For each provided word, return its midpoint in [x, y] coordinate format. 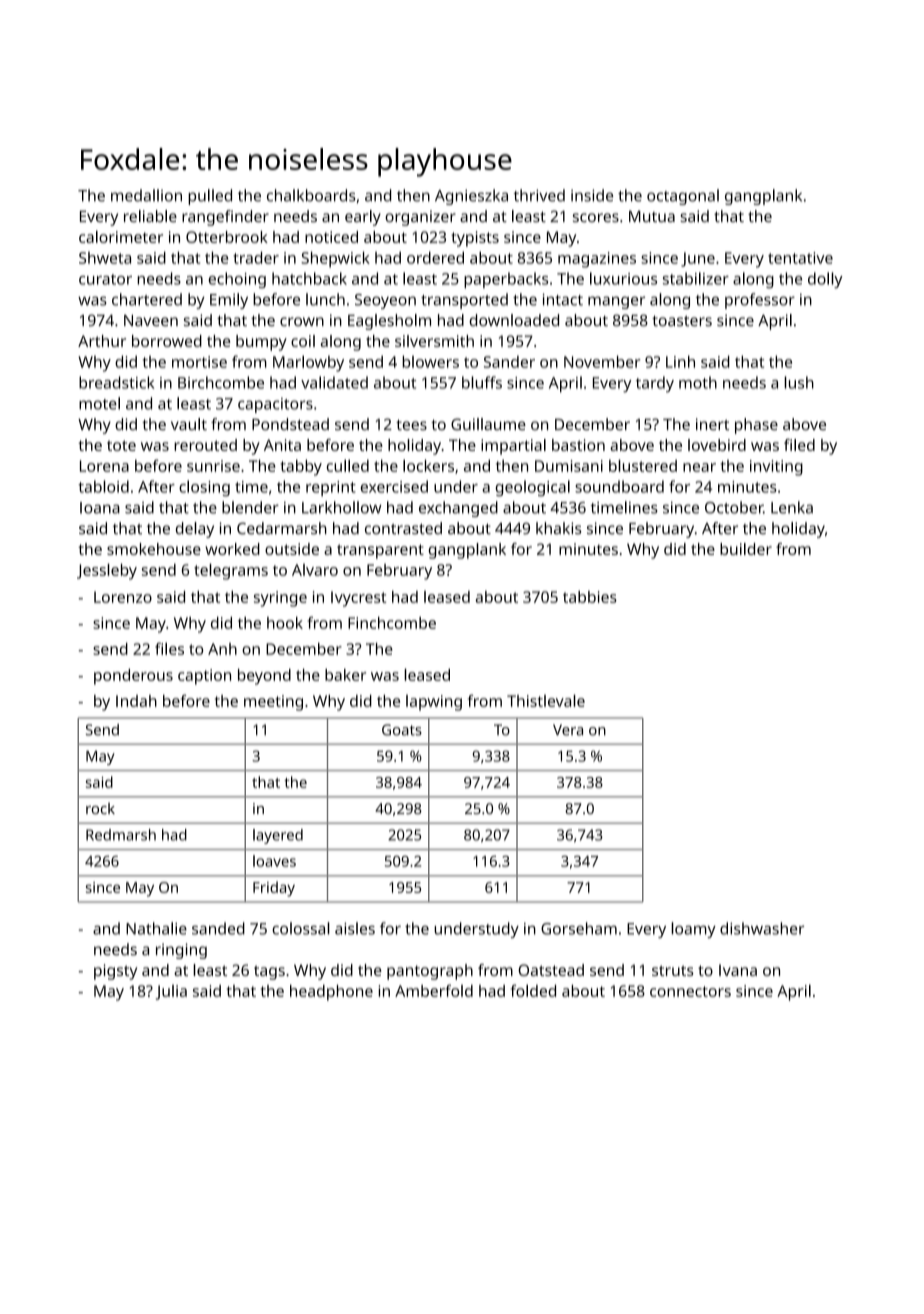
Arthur [102, 341]
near [699, 467]
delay [195, 530]
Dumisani [569, 466]
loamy [693, 930]
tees [411, 425]
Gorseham [579, 928]
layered [278, 836]
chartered [147, 299]
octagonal [683, 197]
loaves [274, 861]
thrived [539, 195]
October [734, 507]
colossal [301, 928]
